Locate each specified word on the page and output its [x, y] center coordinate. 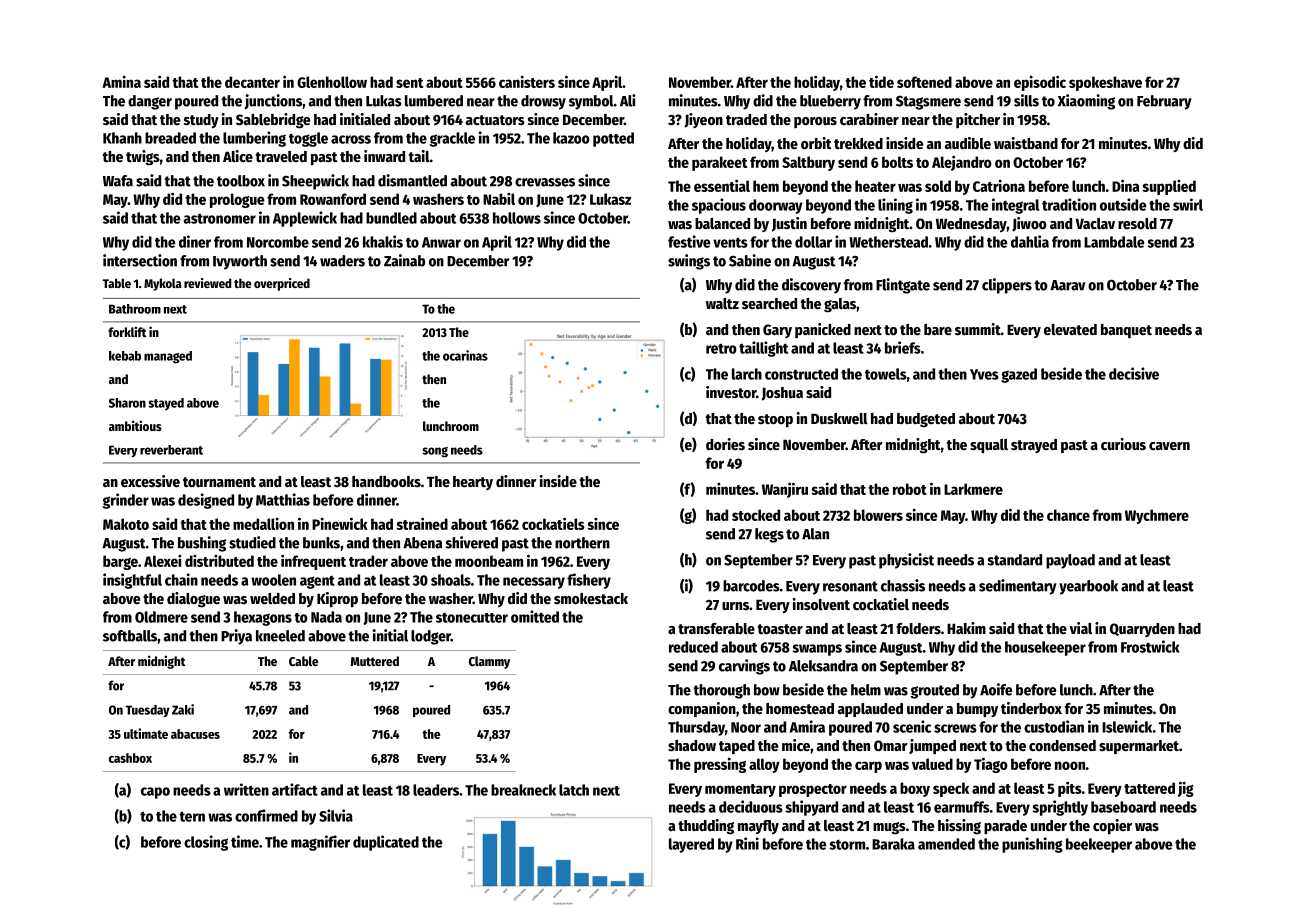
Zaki [183, 709]
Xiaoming [1086, 102]
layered [691, 845]
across [351, 139]
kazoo [571, 138]
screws [955, 728]
